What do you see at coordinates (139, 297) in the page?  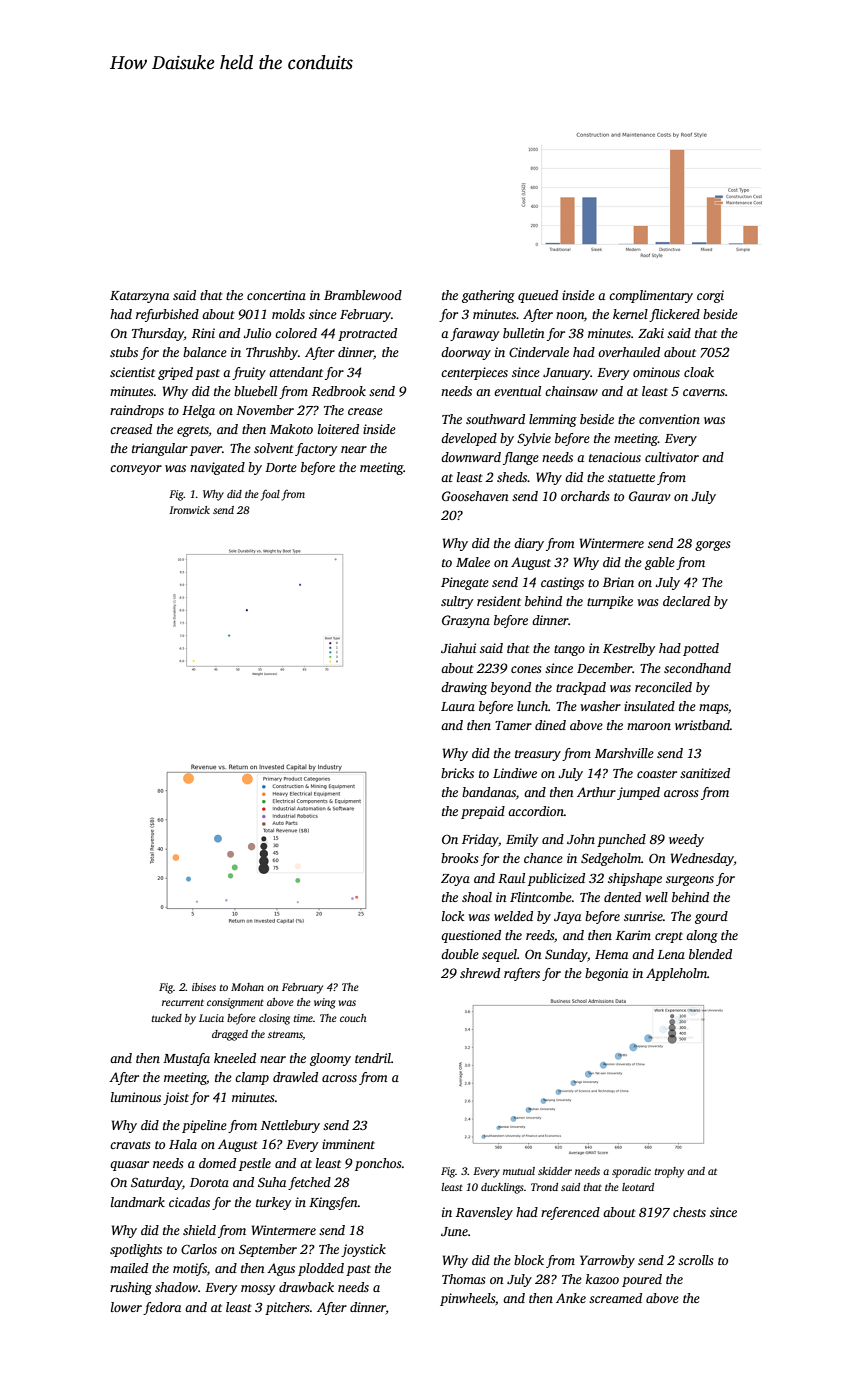 I see `Katarzyna` at bounding box center [139, 297].
